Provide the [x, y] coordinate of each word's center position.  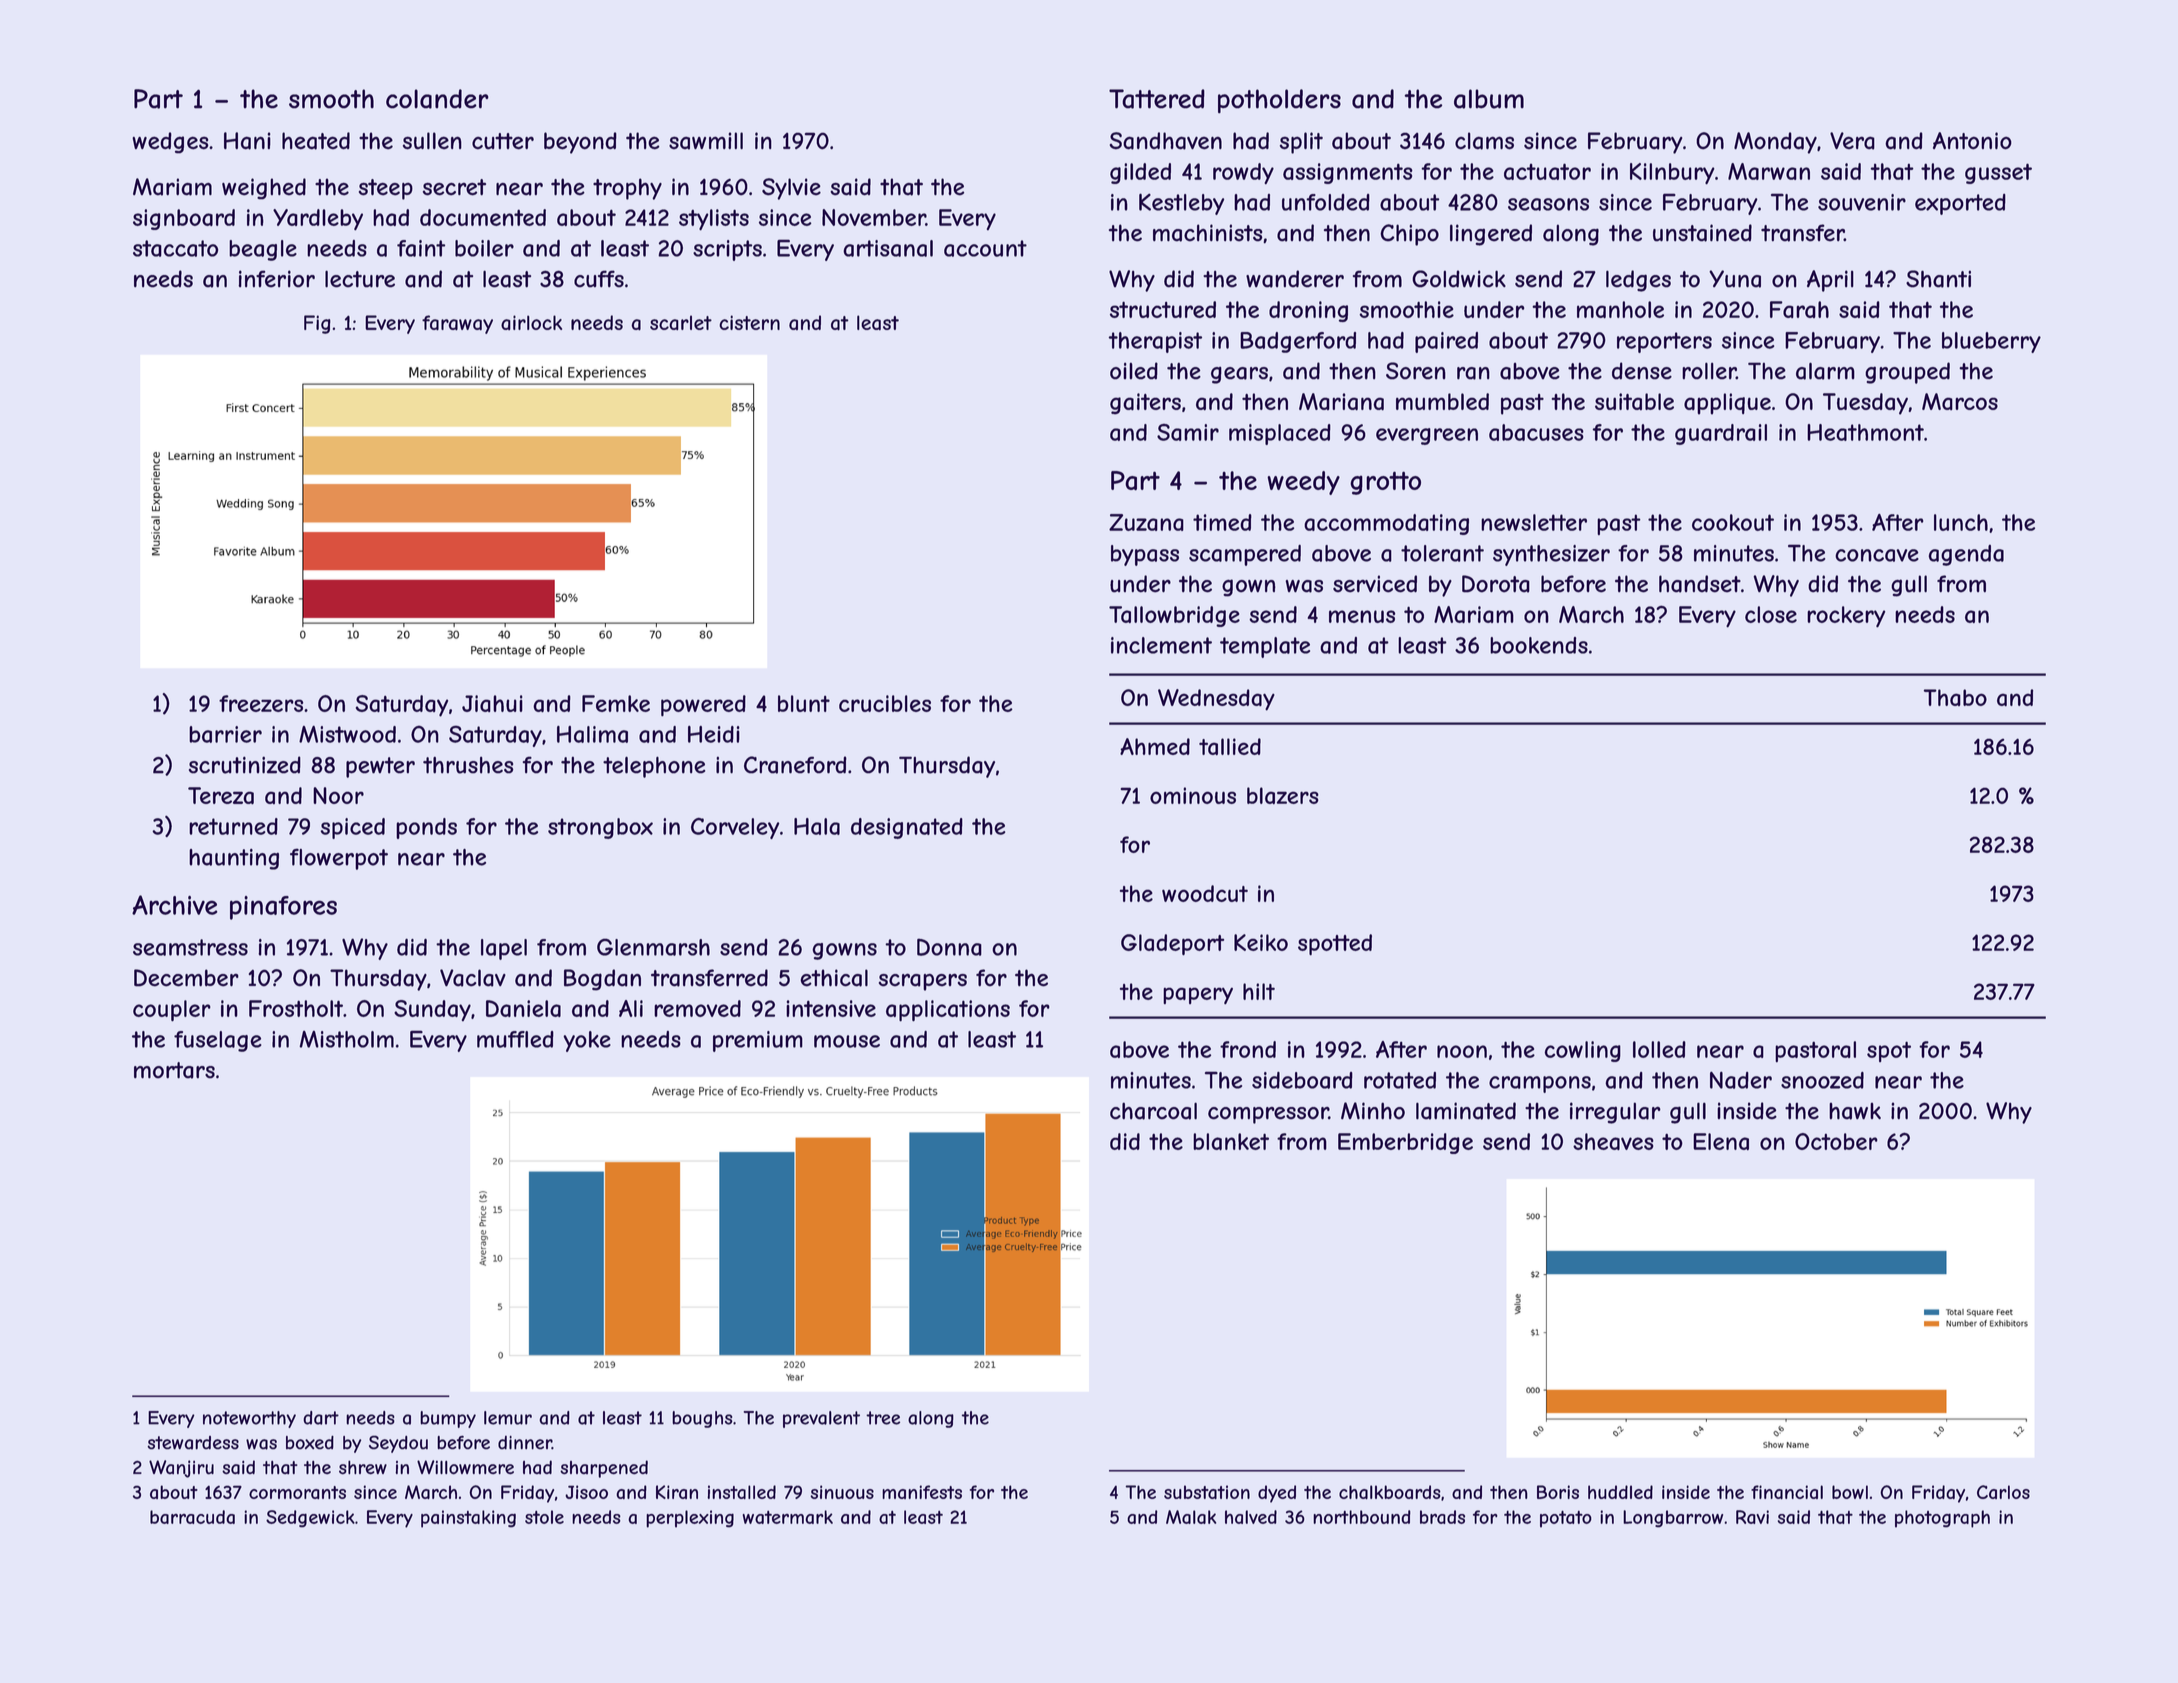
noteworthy [249, 1419]
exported [1960, 204]
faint [421, 248]
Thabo [1955, 697]
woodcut [1205, 893]
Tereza [221, 796]
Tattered [1157, 99]
